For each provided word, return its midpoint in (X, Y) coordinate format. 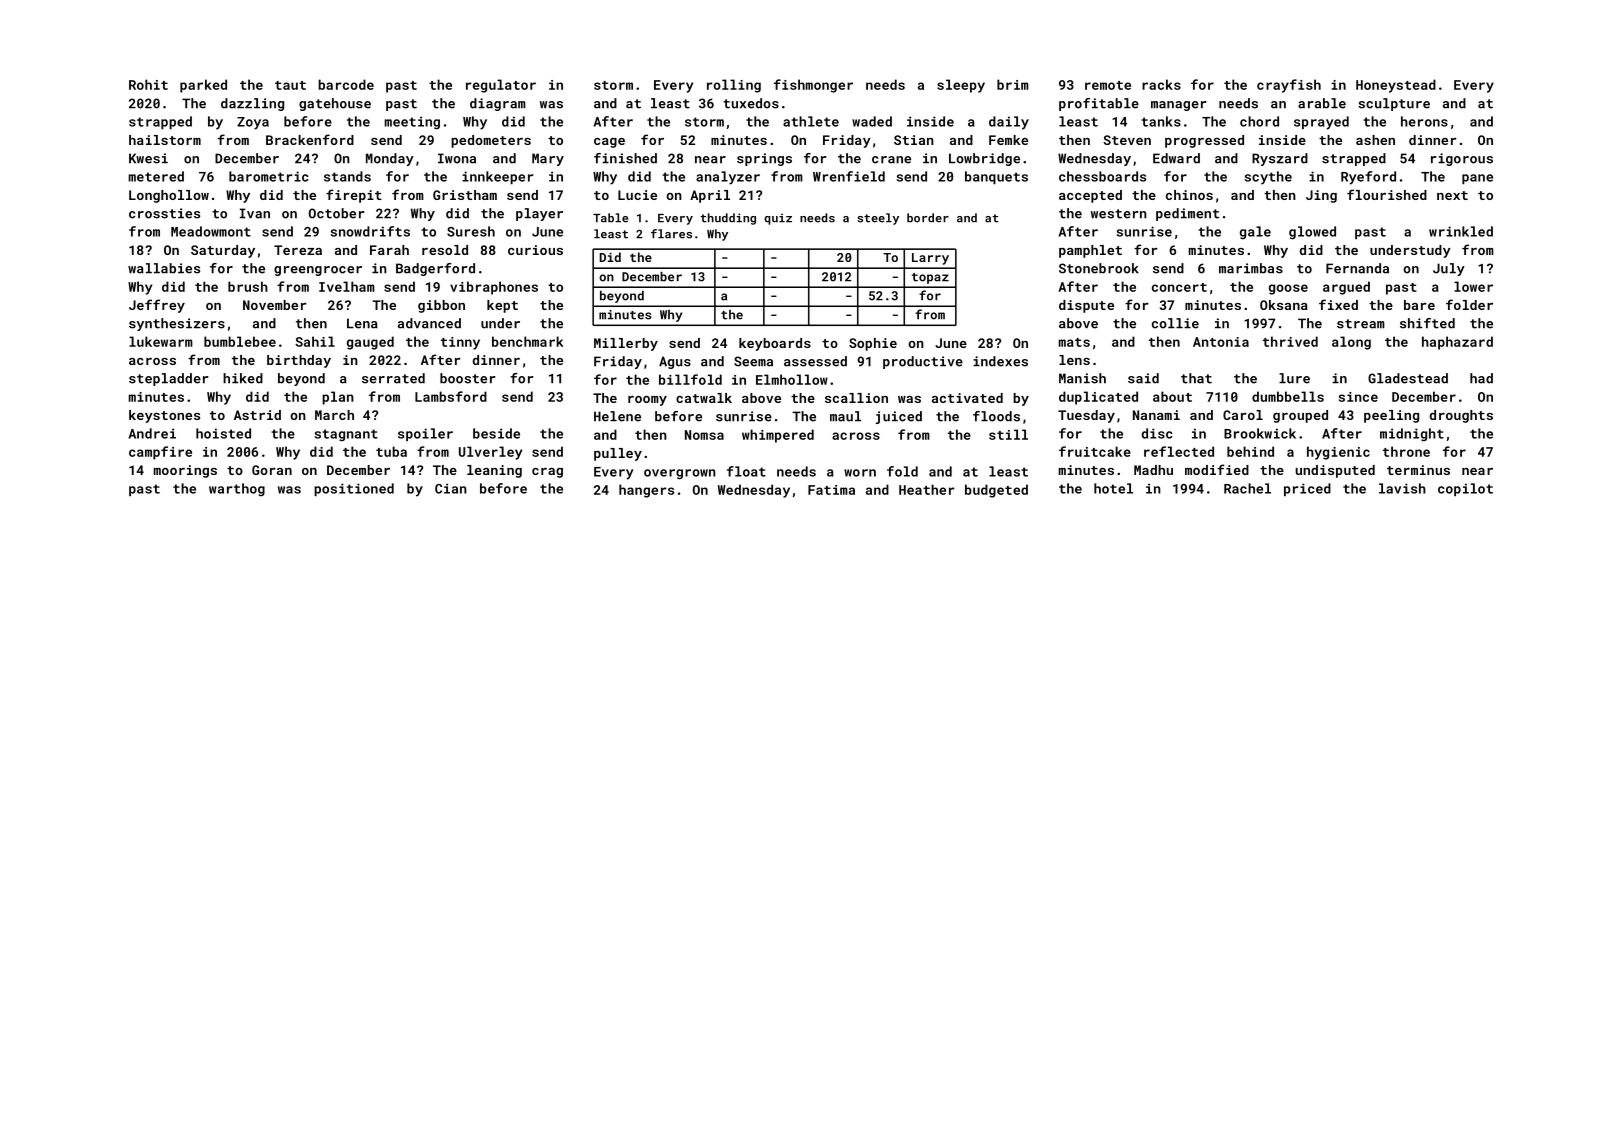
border (928, 218)
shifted (1427, 323)
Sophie (873, 344)
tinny (460, 343)
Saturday (223, 251)
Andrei (152, 433)
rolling (734, 86)
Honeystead (1396, 86)
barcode (346, 84)
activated (967, 398)
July (1449, 269)
